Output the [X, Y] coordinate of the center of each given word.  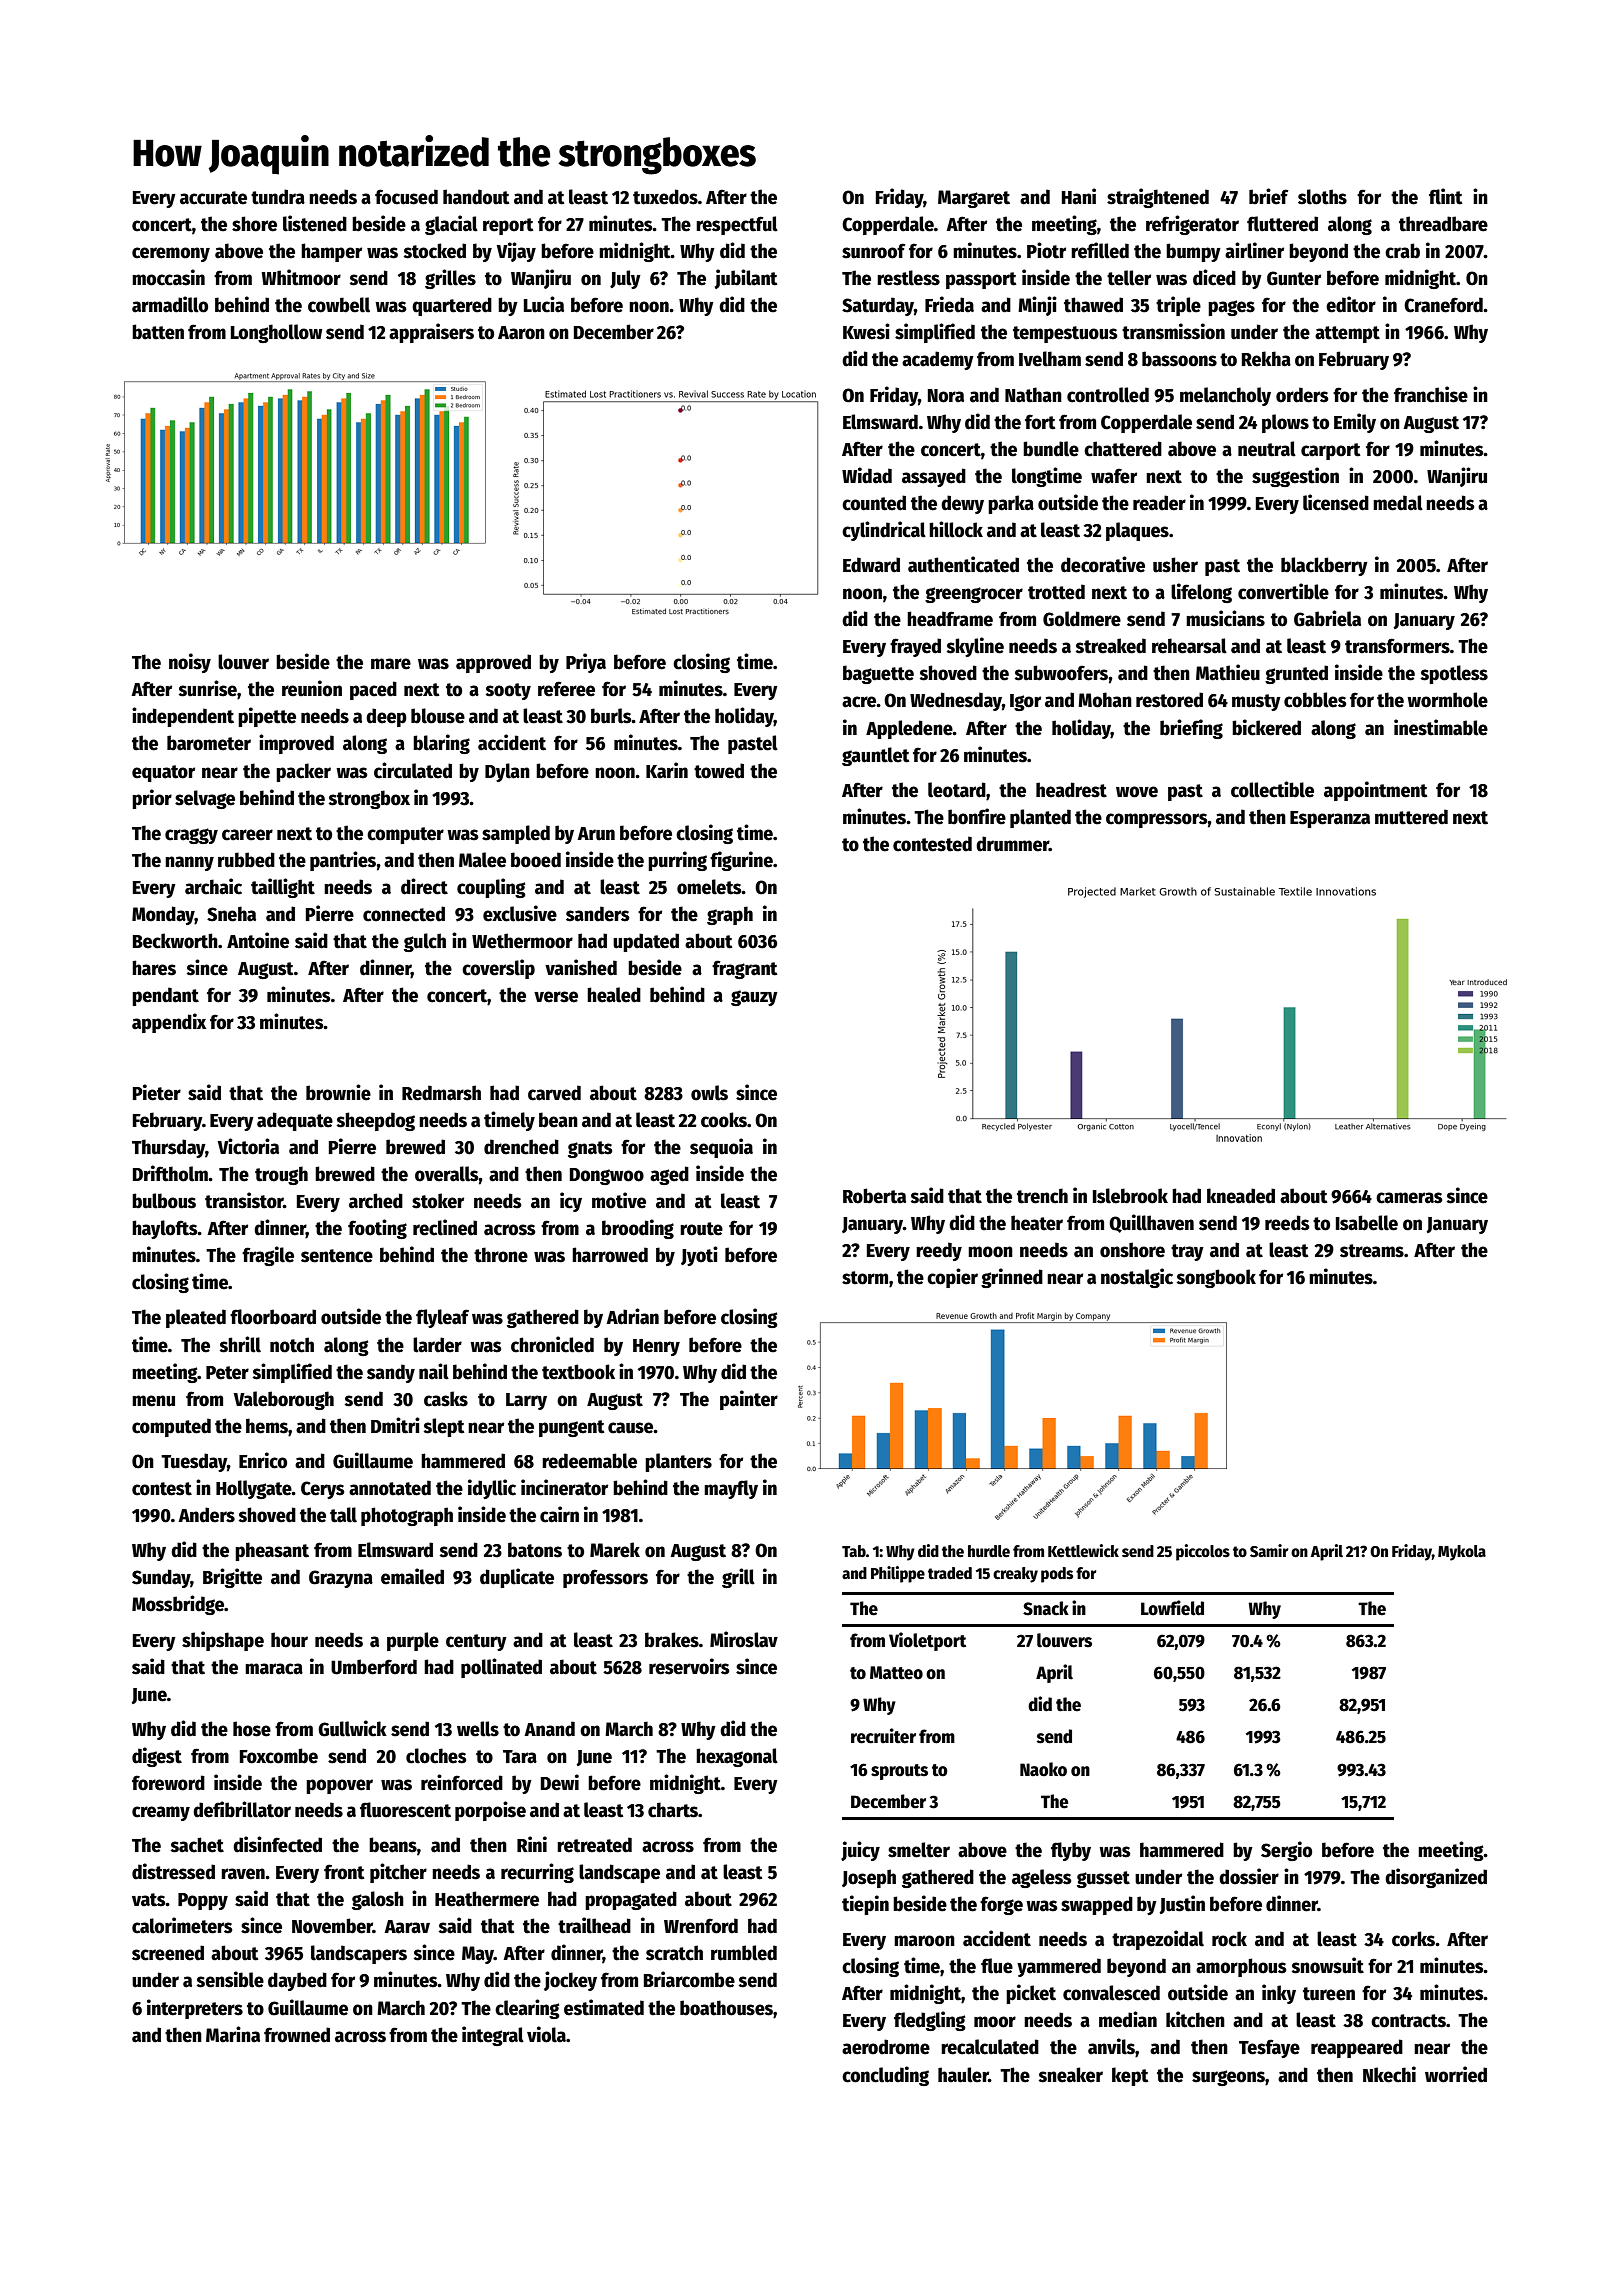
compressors [1157, 820]
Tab [854, 1551]
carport [1331, 451]
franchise [1431, 394]
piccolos [1203, 1552]
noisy [190, 663]
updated [646, 942]
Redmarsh [441, 1093]
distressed [173, 1871]
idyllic [492, 1489]
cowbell [339, 305]
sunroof [874, 251]
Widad [867, 475]
